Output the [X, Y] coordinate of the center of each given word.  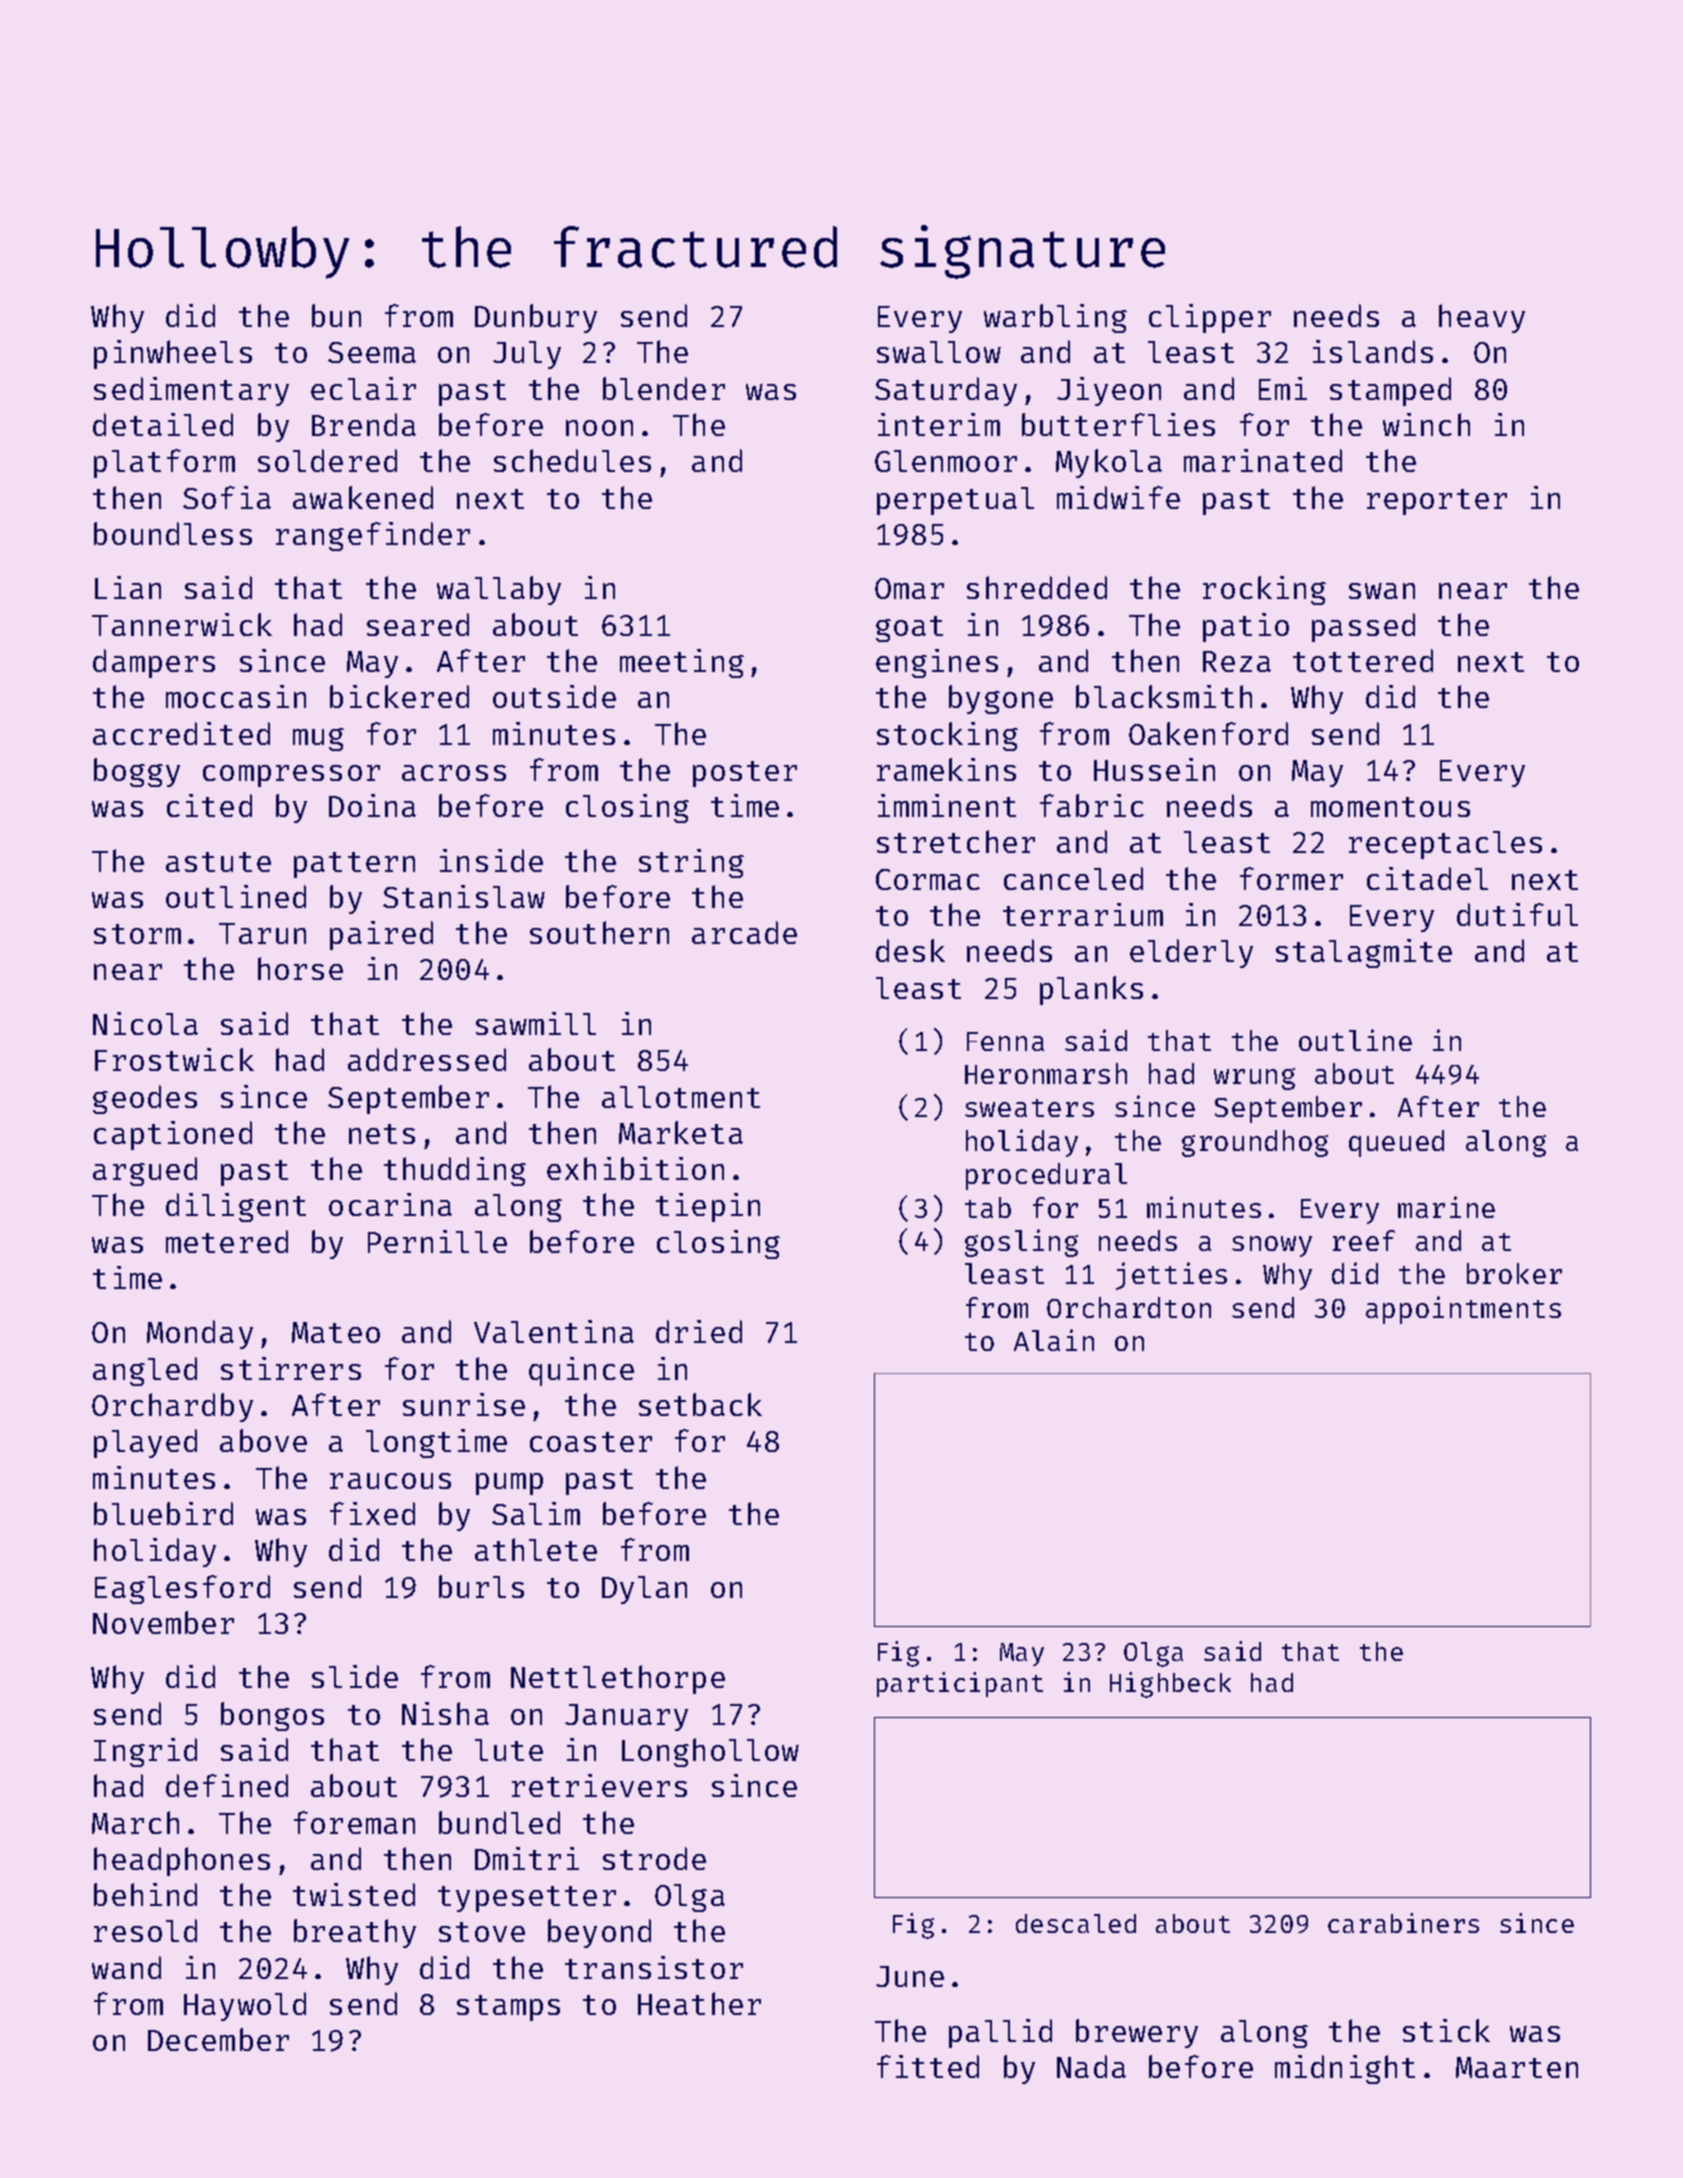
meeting [682, 663]
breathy [355, 1933]
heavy [1482, 318]
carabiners [1403, 1923]
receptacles [1445, 845]
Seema [372, 352]
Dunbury [536, 318]
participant [960, 1684]
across [454, 773]
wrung [1254, 1079]
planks [1091, 990]
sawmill [536, 1023]
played [145, 1443]
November [163, 1622]
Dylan [644, 1590]
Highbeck [1170, 1685]
